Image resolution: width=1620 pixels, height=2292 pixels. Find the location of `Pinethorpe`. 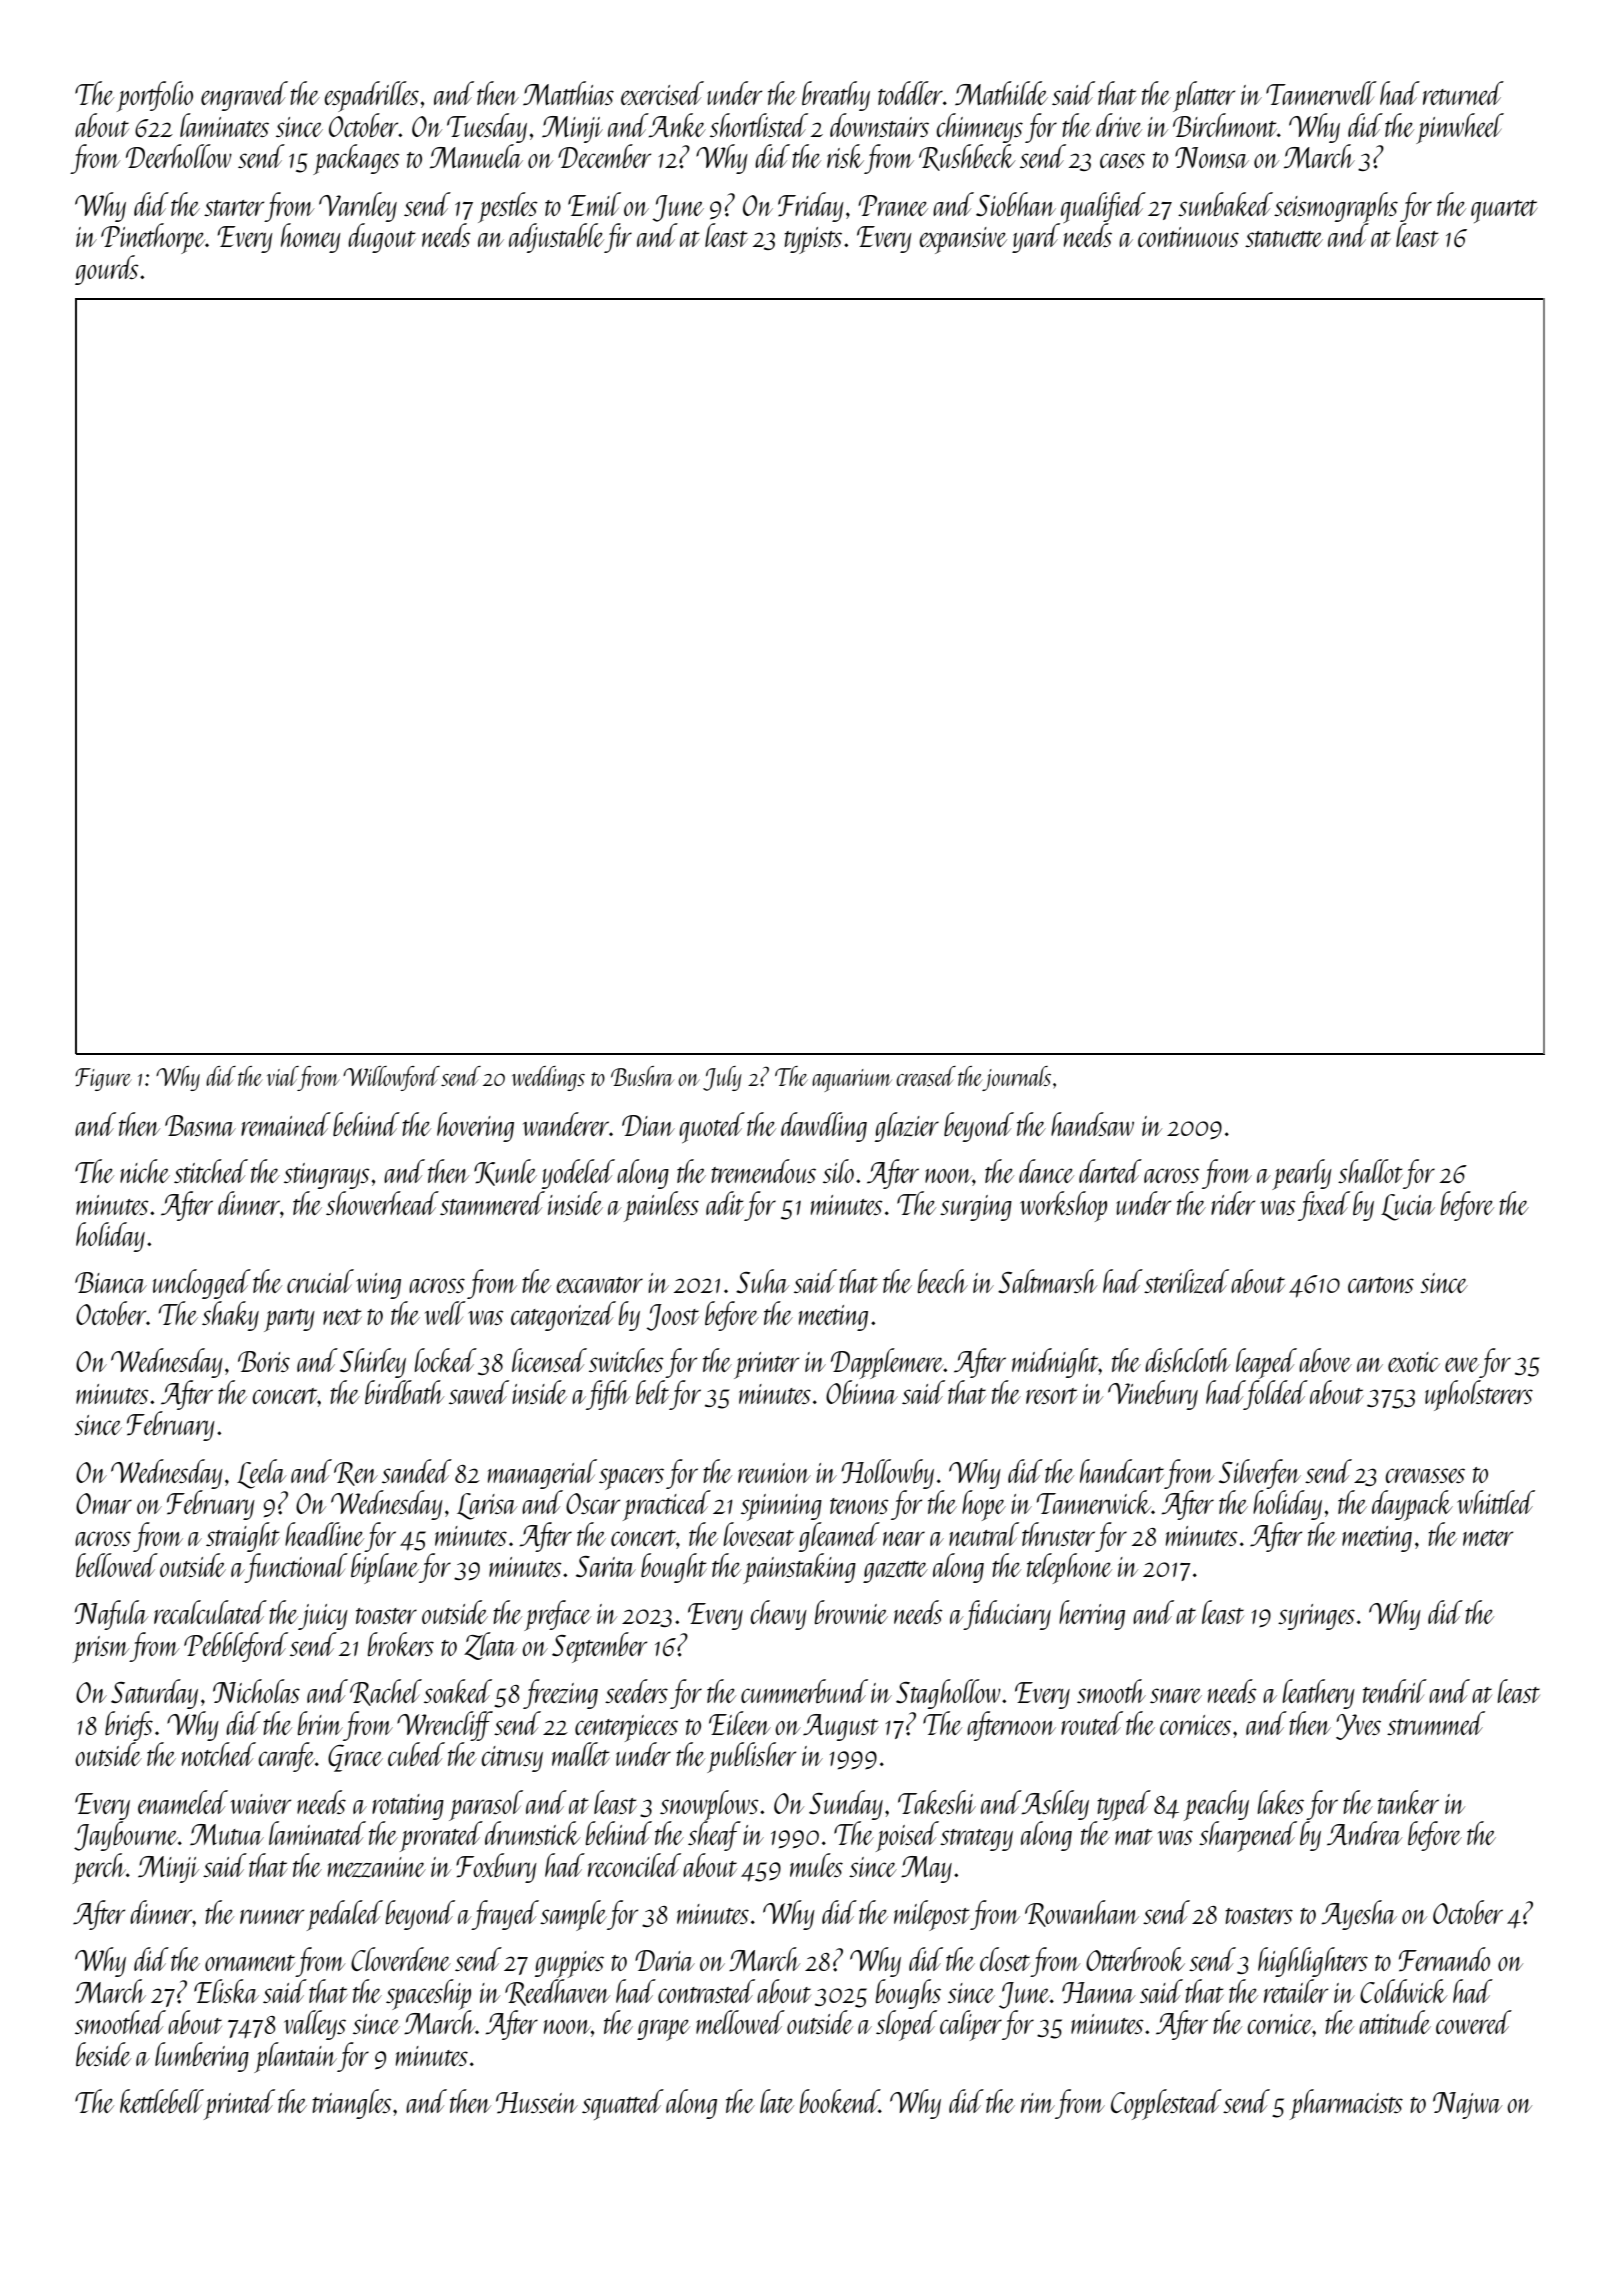

Pinethorpe is located at coordinates (153, 238).
